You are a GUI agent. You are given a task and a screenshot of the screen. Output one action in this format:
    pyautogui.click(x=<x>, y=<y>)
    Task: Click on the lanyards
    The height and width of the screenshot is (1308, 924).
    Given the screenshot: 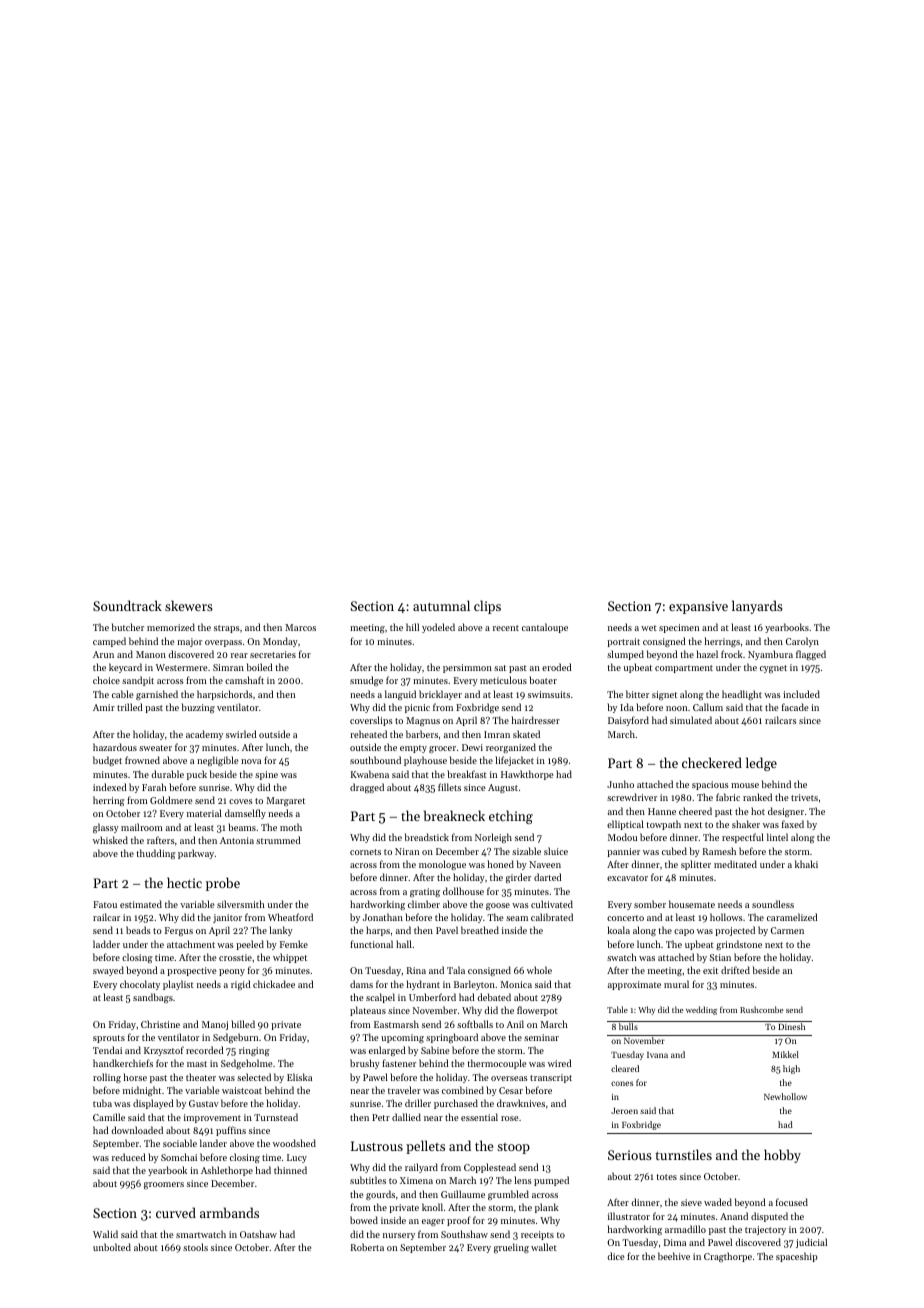 What is the action you would take?
    pyautogui.click(x=757, y=607)
